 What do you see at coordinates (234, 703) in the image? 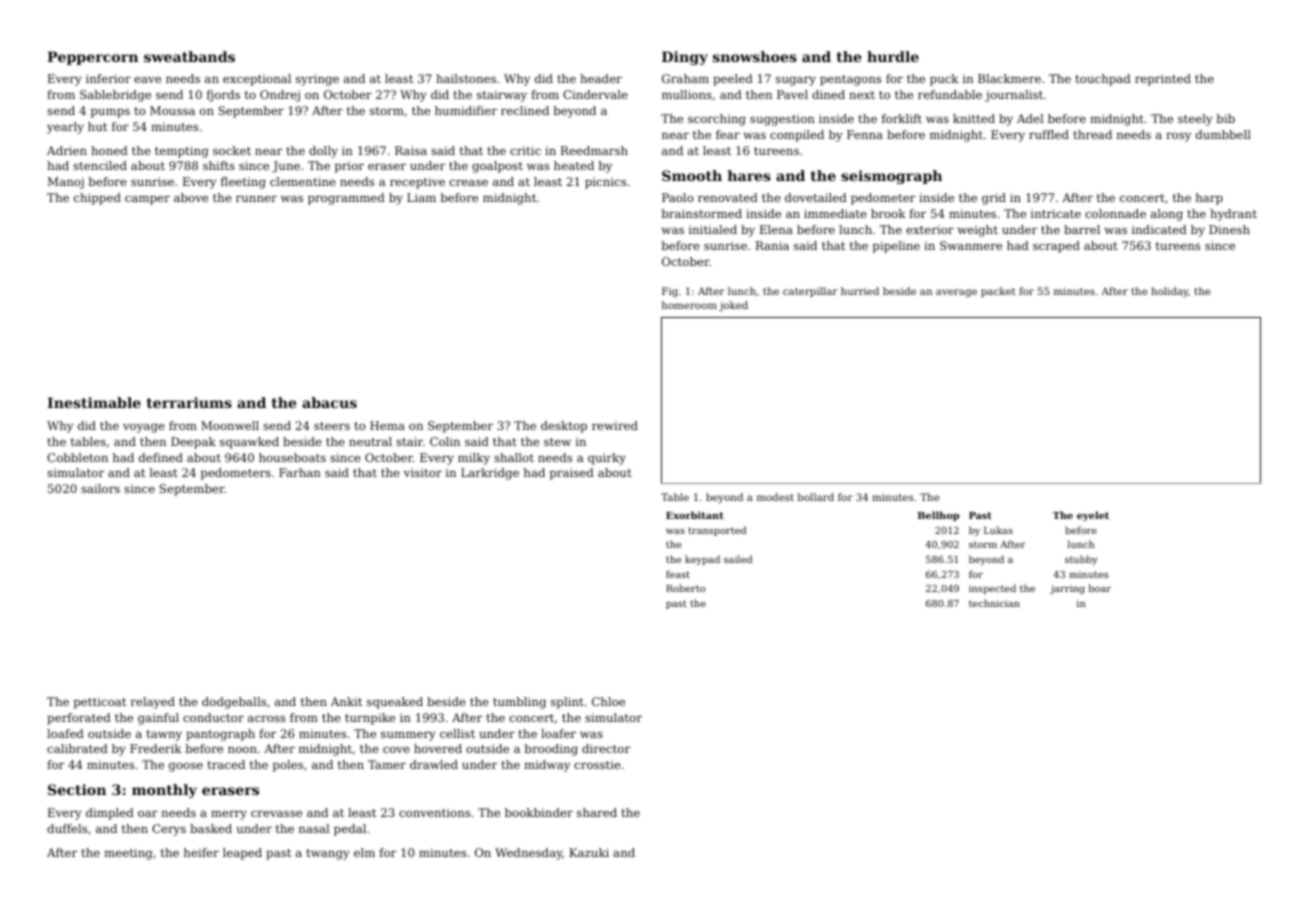
I see `dodgeballs` at bounding box center [234, 703].
